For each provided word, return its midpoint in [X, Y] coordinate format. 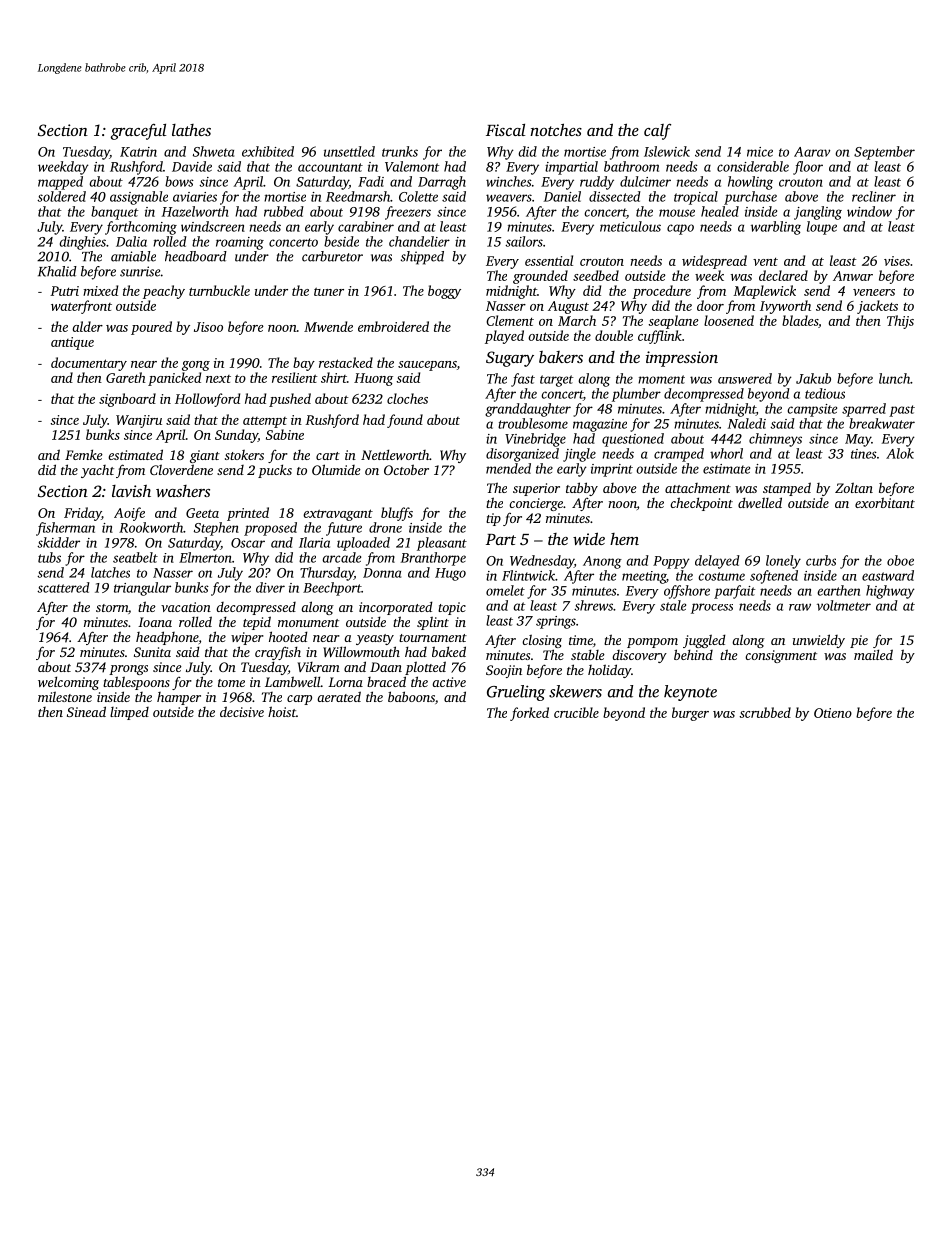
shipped [422, 258]
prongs [128, 670]
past [902, 411]
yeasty [375, 639]
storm [112, 608]
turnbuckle [219, 290]
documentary [89, 364]
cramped [679, 455]
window [869, 211]
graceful [138, 132]
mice [760, 152]
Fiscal [505, 130]
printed [248, 514]
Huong [373, 379]
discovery [639, 656]
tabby [582, 489]
